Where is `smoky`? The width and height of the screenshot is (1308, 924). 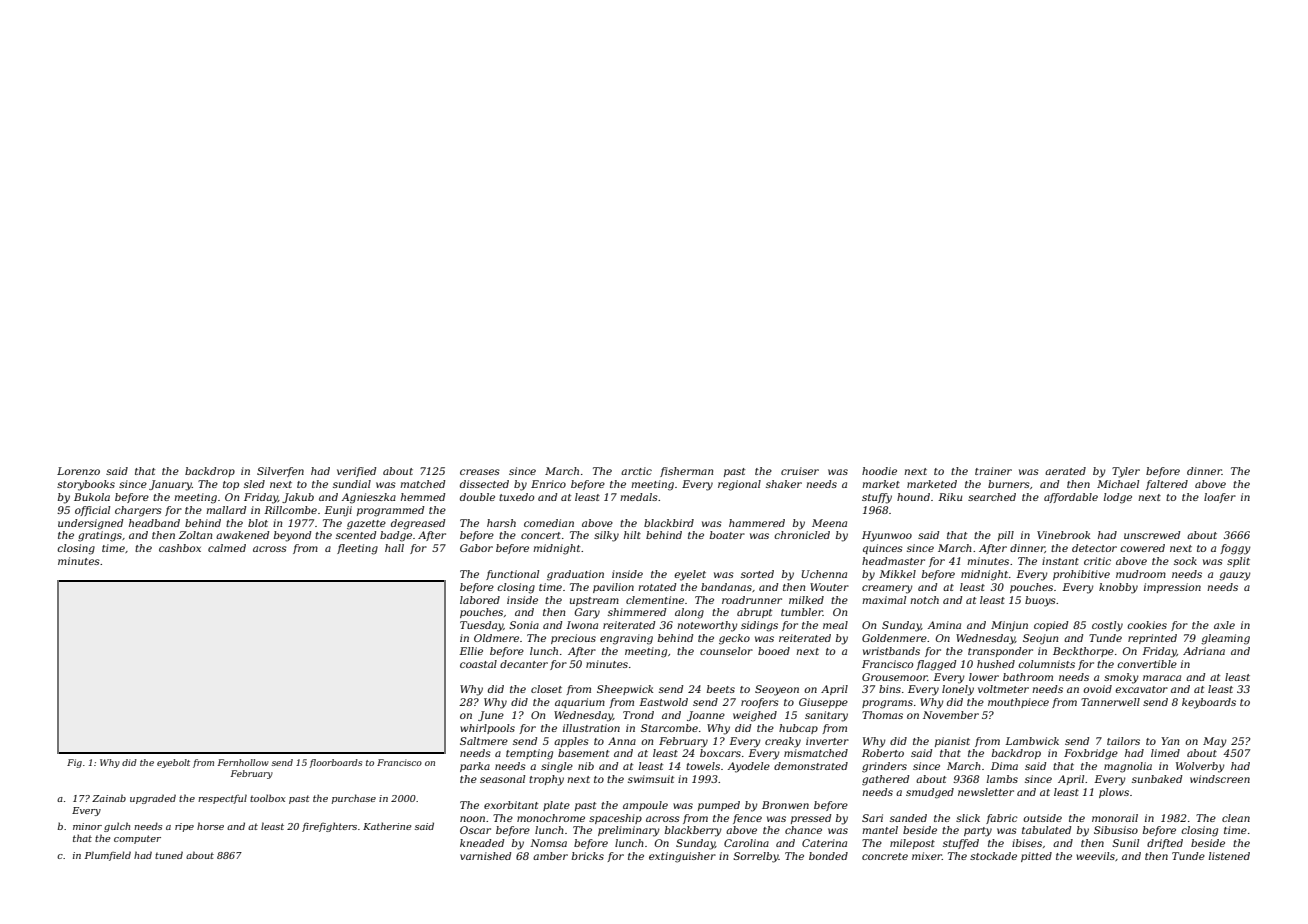 smoky is located at coordinates (1121, 678).
